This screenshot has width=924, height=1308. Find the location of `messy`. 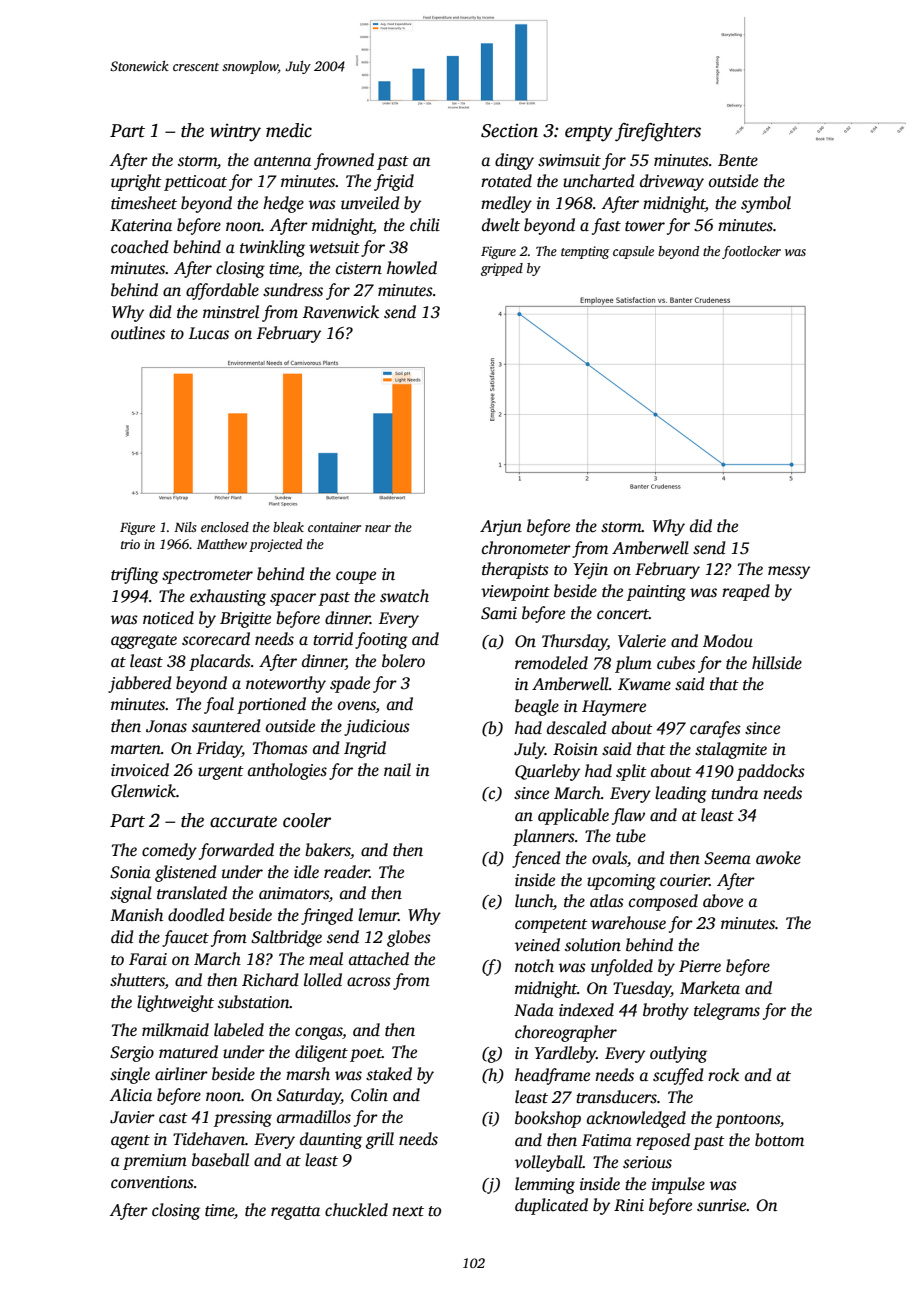

messy is located at coordinates (789, 572).
